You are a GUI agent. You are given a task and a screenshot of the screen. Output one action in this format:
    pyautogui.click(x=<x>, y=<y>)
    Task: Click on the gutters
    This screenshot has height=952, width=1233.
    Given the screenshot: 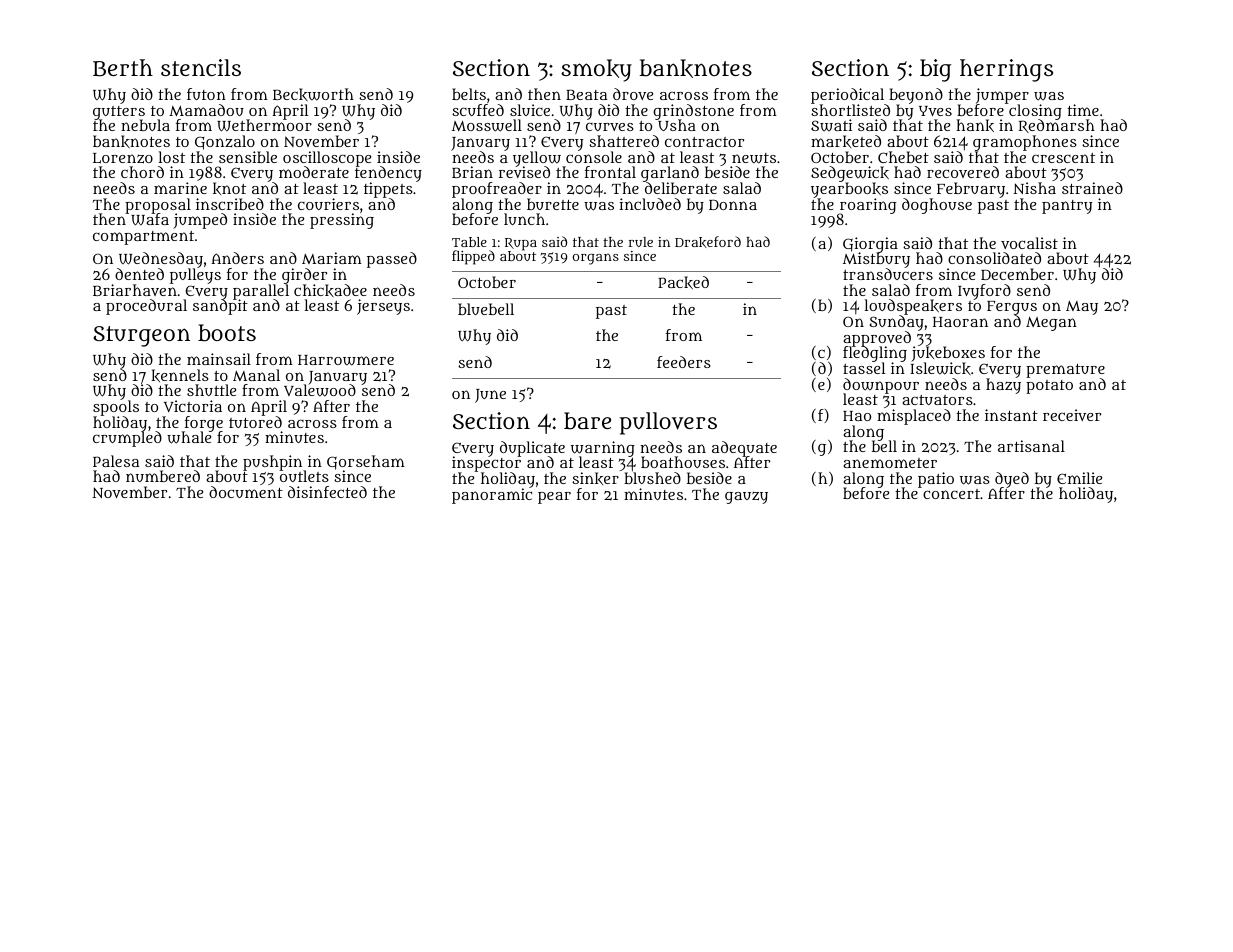 What is the action you would take?
    pyautogui.click(x=119, y=113)
